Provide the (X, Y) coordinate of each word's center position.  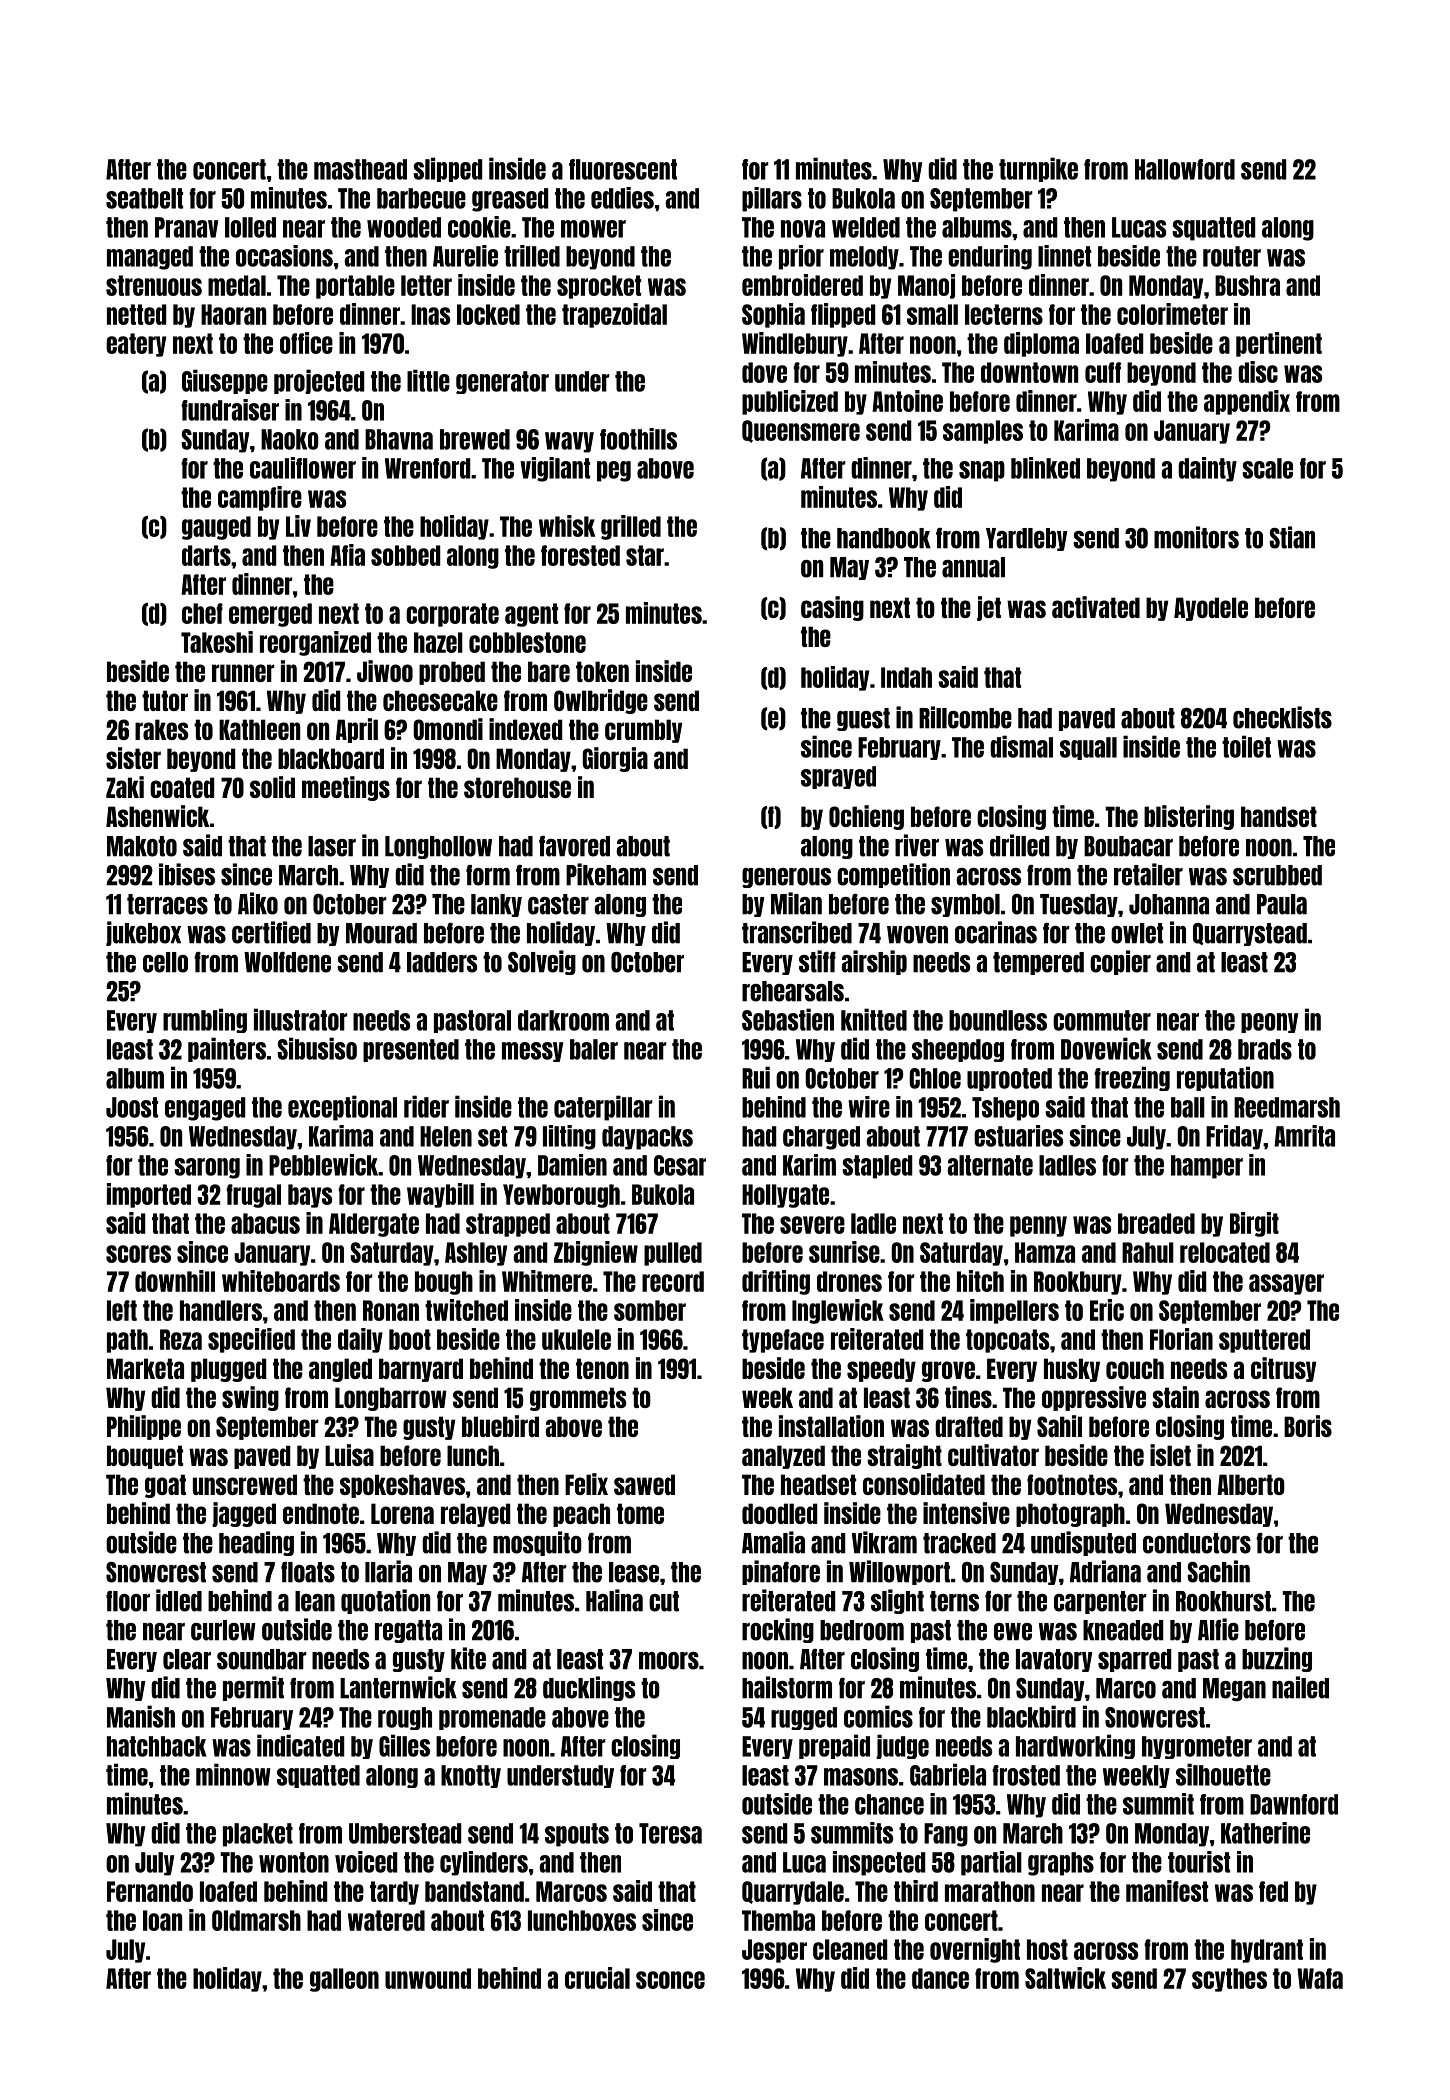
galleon (344, 1980)
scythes (1229, 1980)
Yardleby (1027, 539)
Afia (347, 555)
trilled (532, 256)
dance (940, 1978)
